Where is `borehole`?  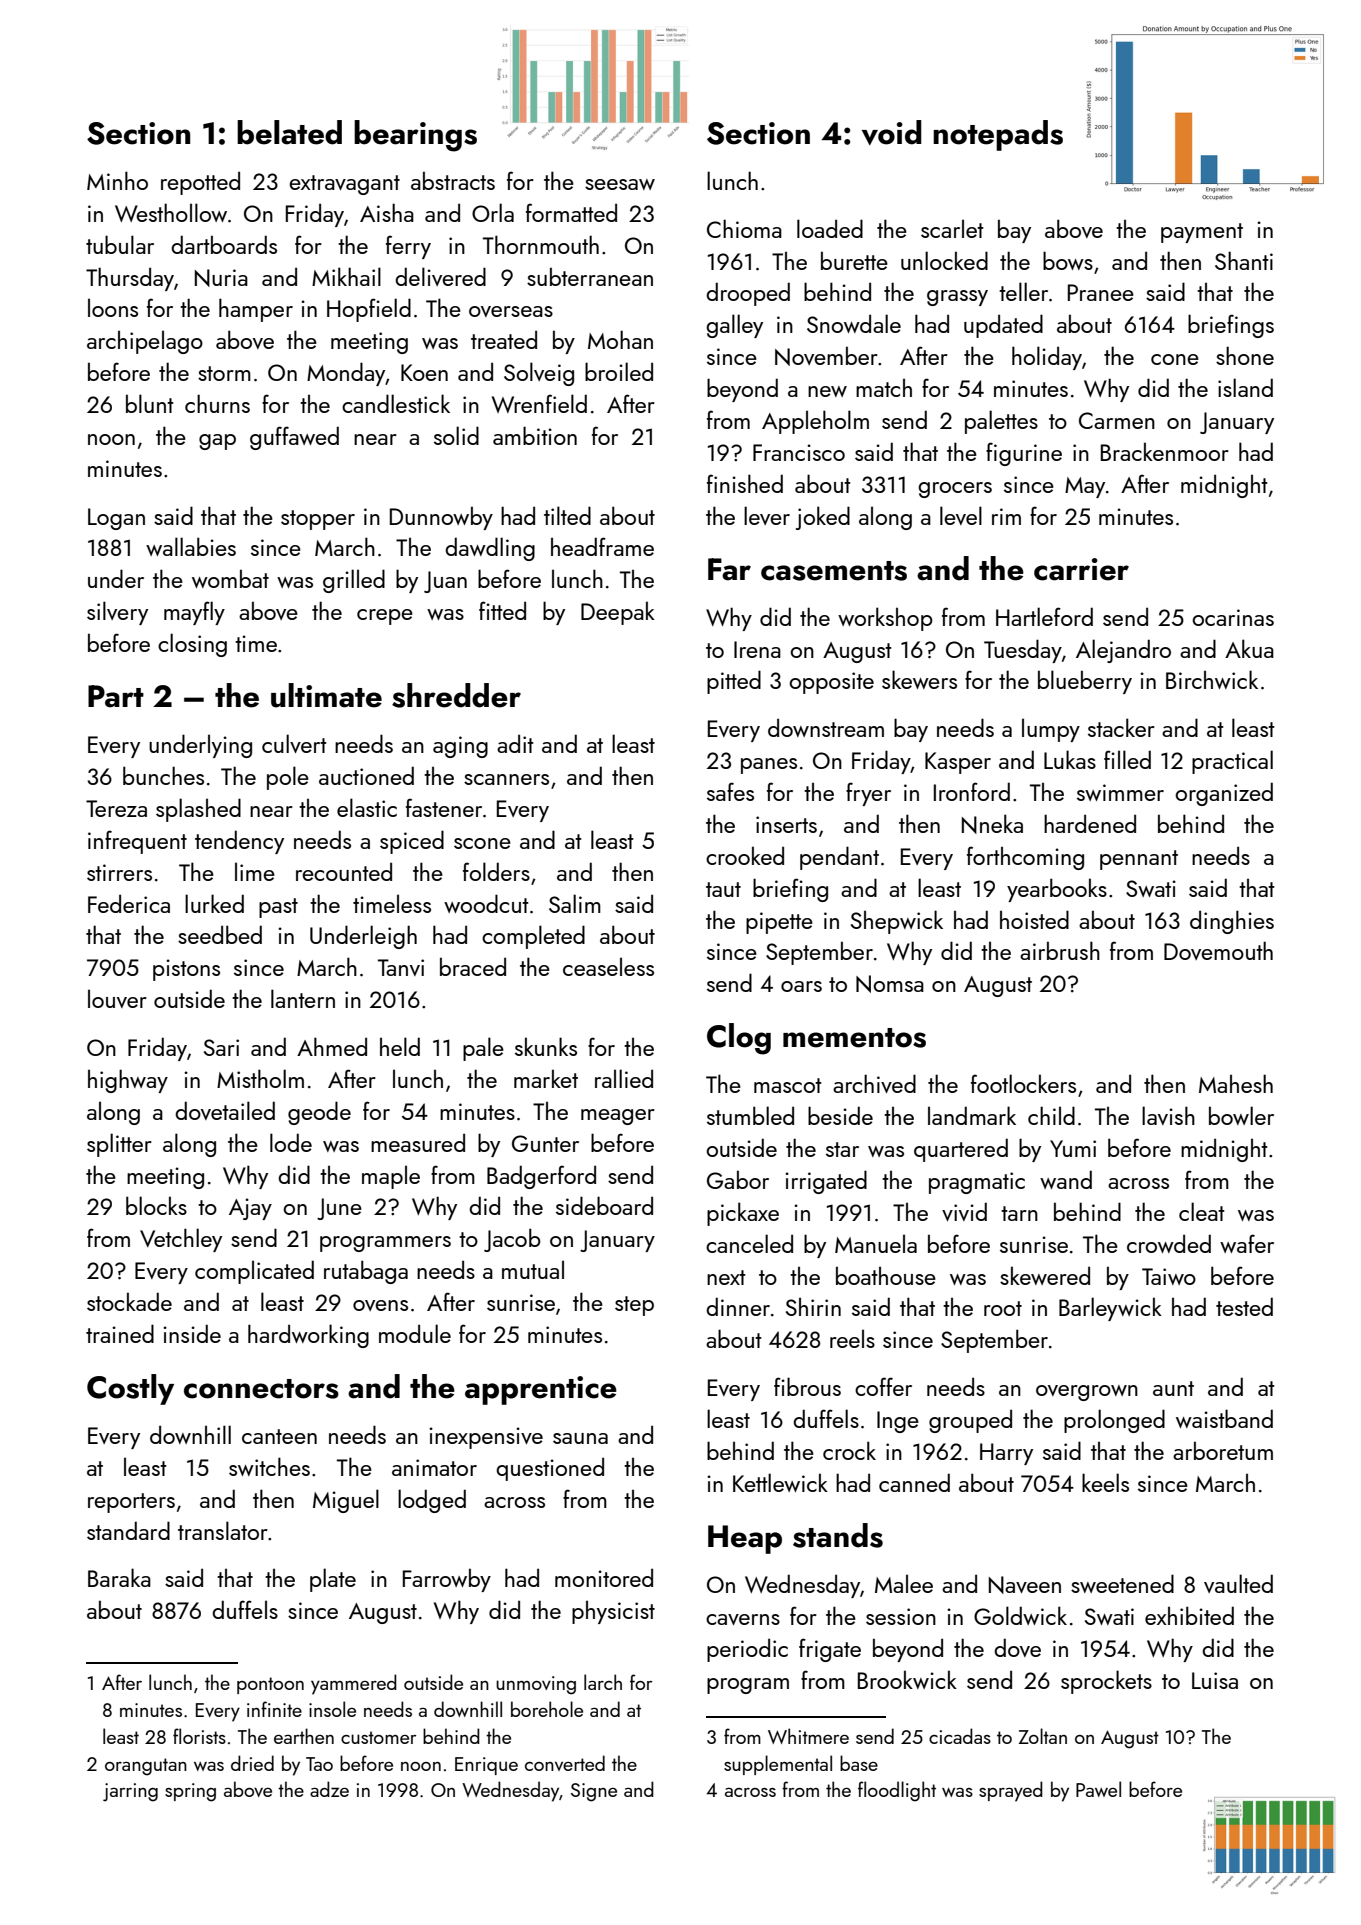
borehole is located at coordinates (547, 1709).
